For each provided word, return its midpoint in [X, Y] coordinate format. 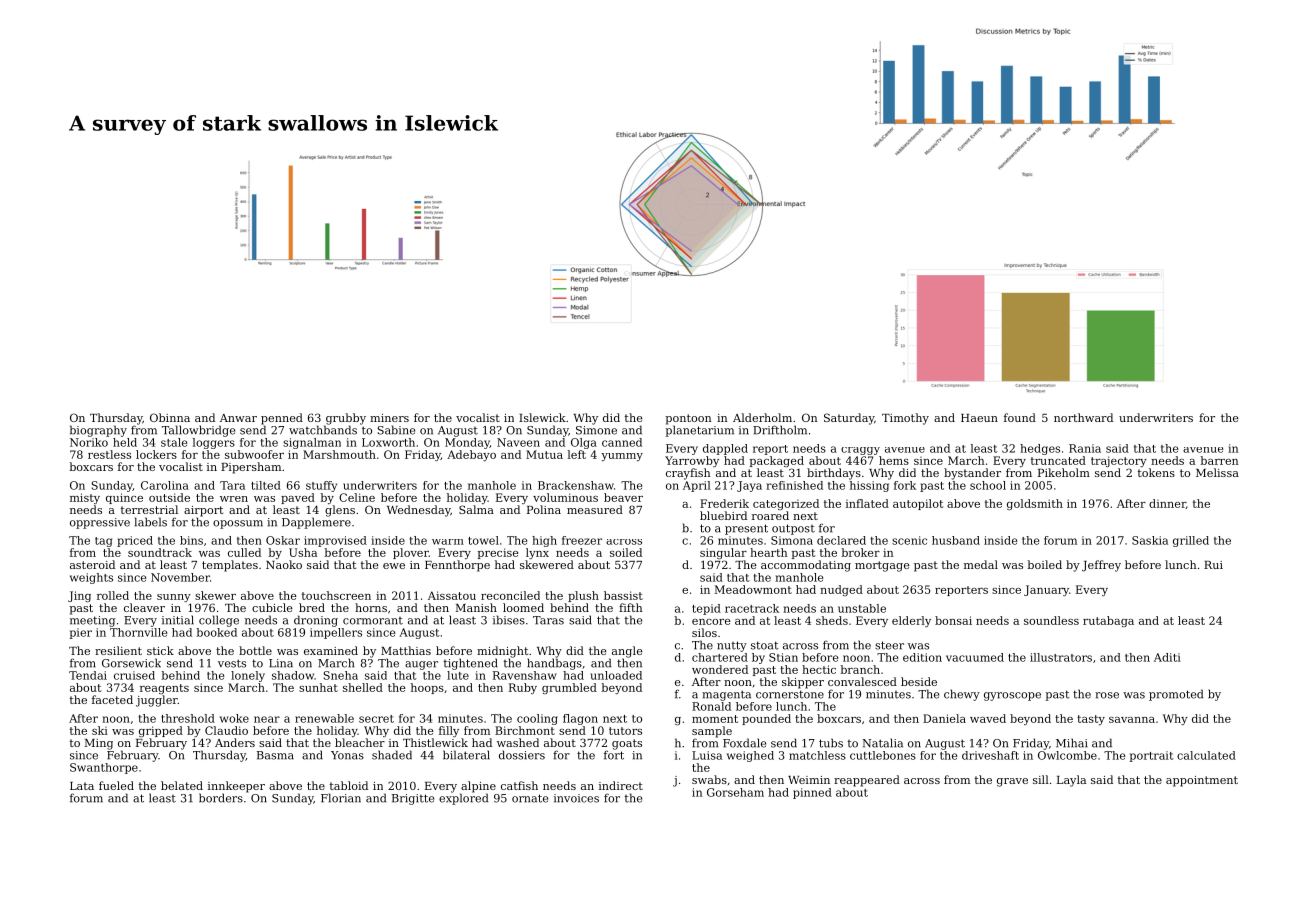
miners [389, 418]
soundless [1051, 620]
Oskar [283, 540]
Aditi [1167, 657]
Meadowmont [753, 589]
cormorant [373, 621]
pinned [812, 793]
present [746, 529]
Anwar [238, 418]
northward [1083, 417]
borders [221, 798]
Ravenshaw [525, 675]
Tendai [88, 675]
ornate [530, 798]
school [988, 485]
